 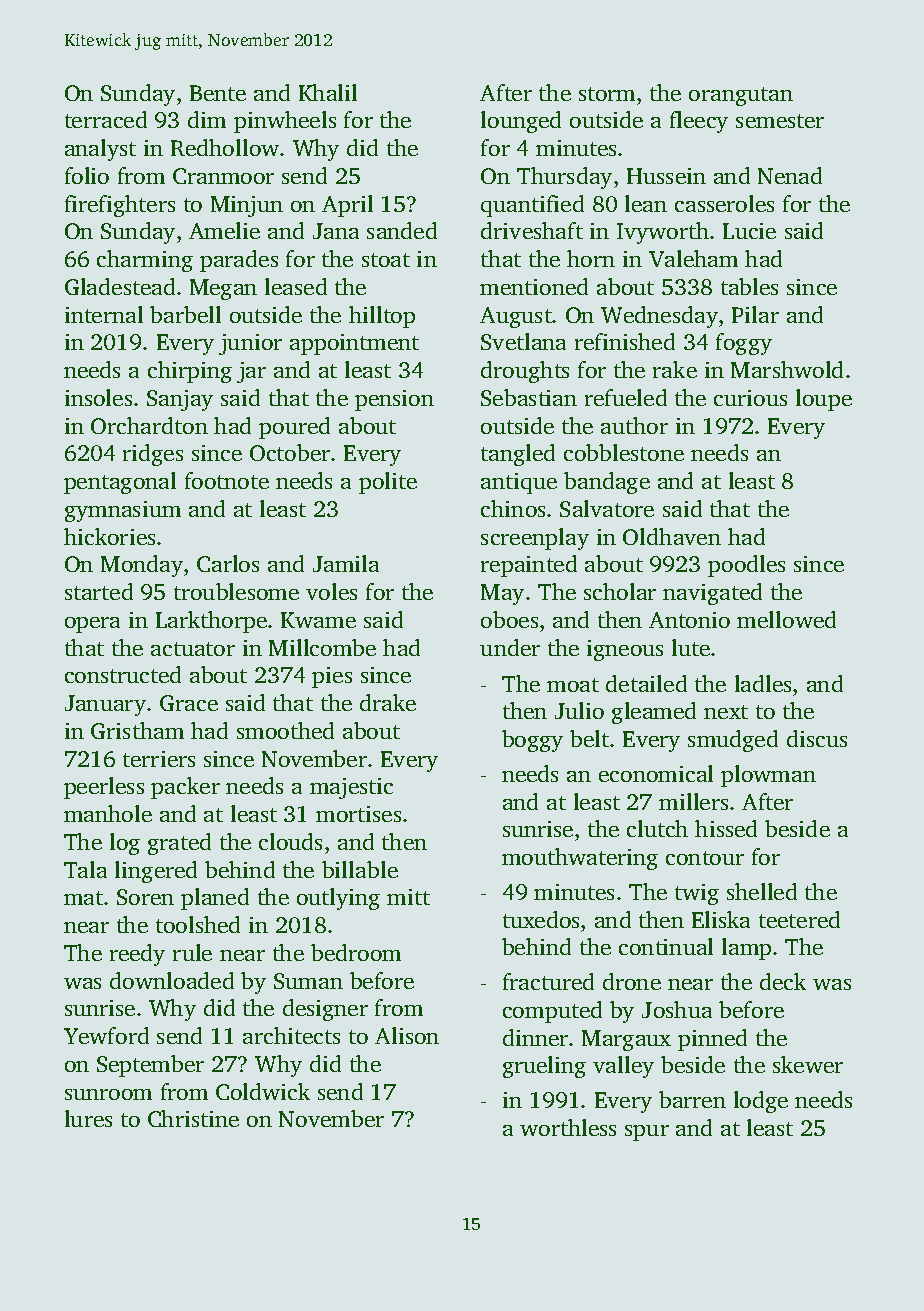 What do you see at coordinates (285, 122) in the screenshot?
I see `pinwheels` at bounding box center [285, 122].
